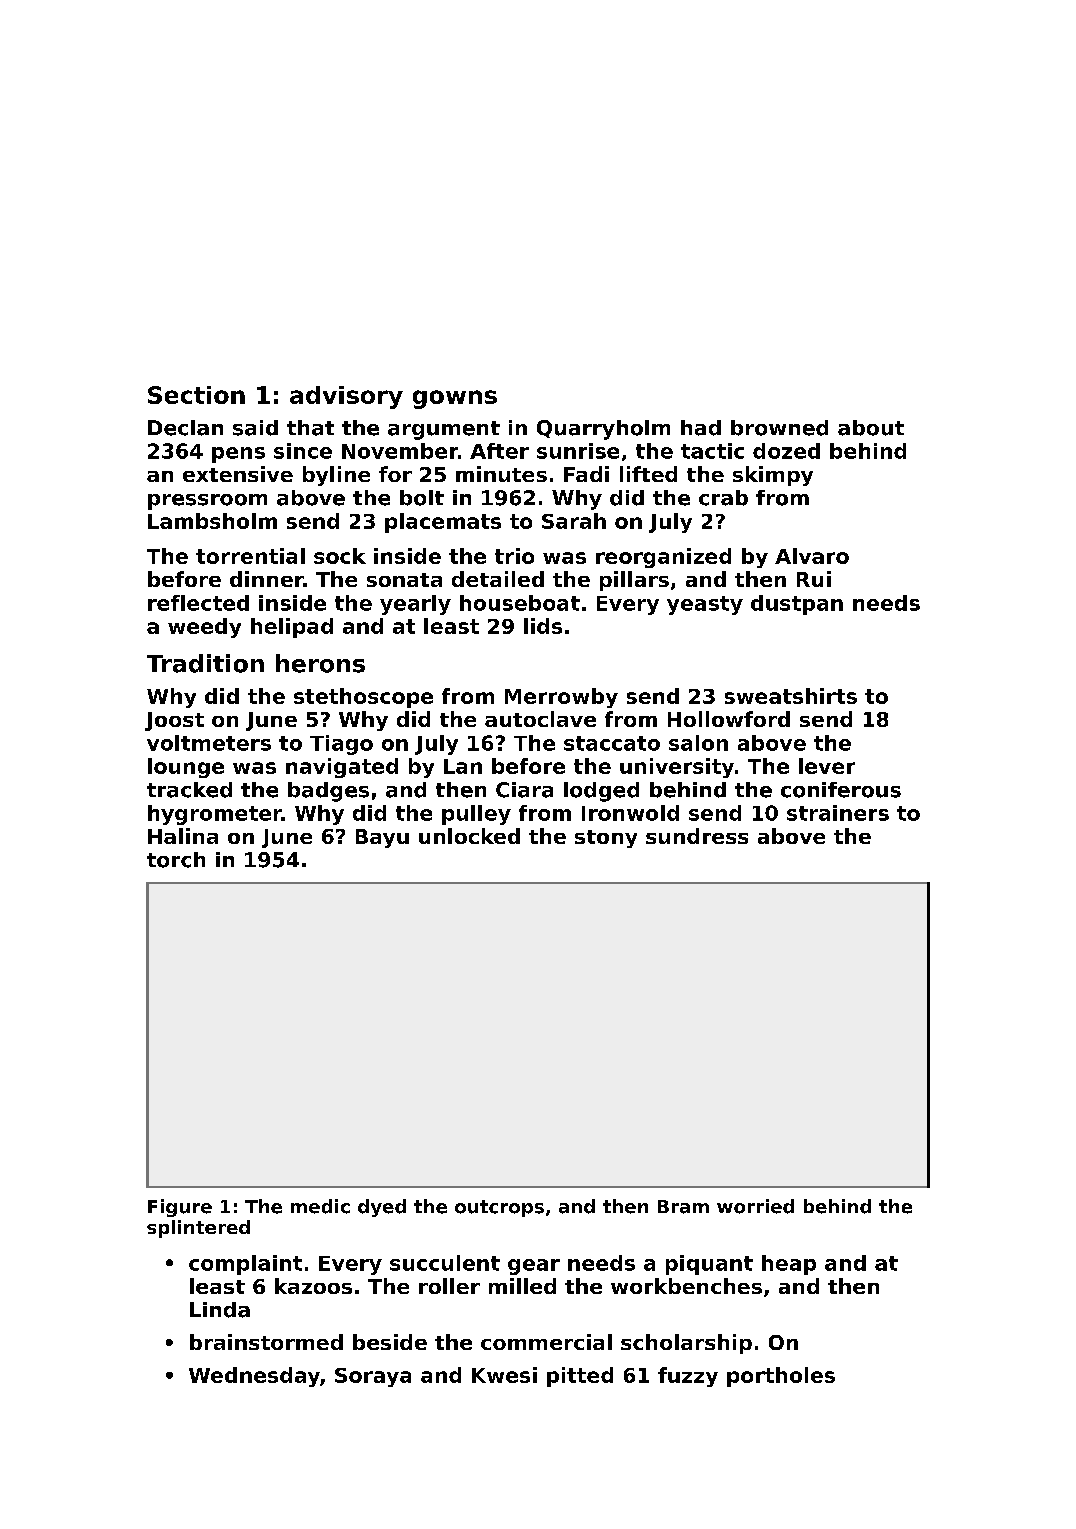  I want to click on Kwesi, so click(504, 1375).
